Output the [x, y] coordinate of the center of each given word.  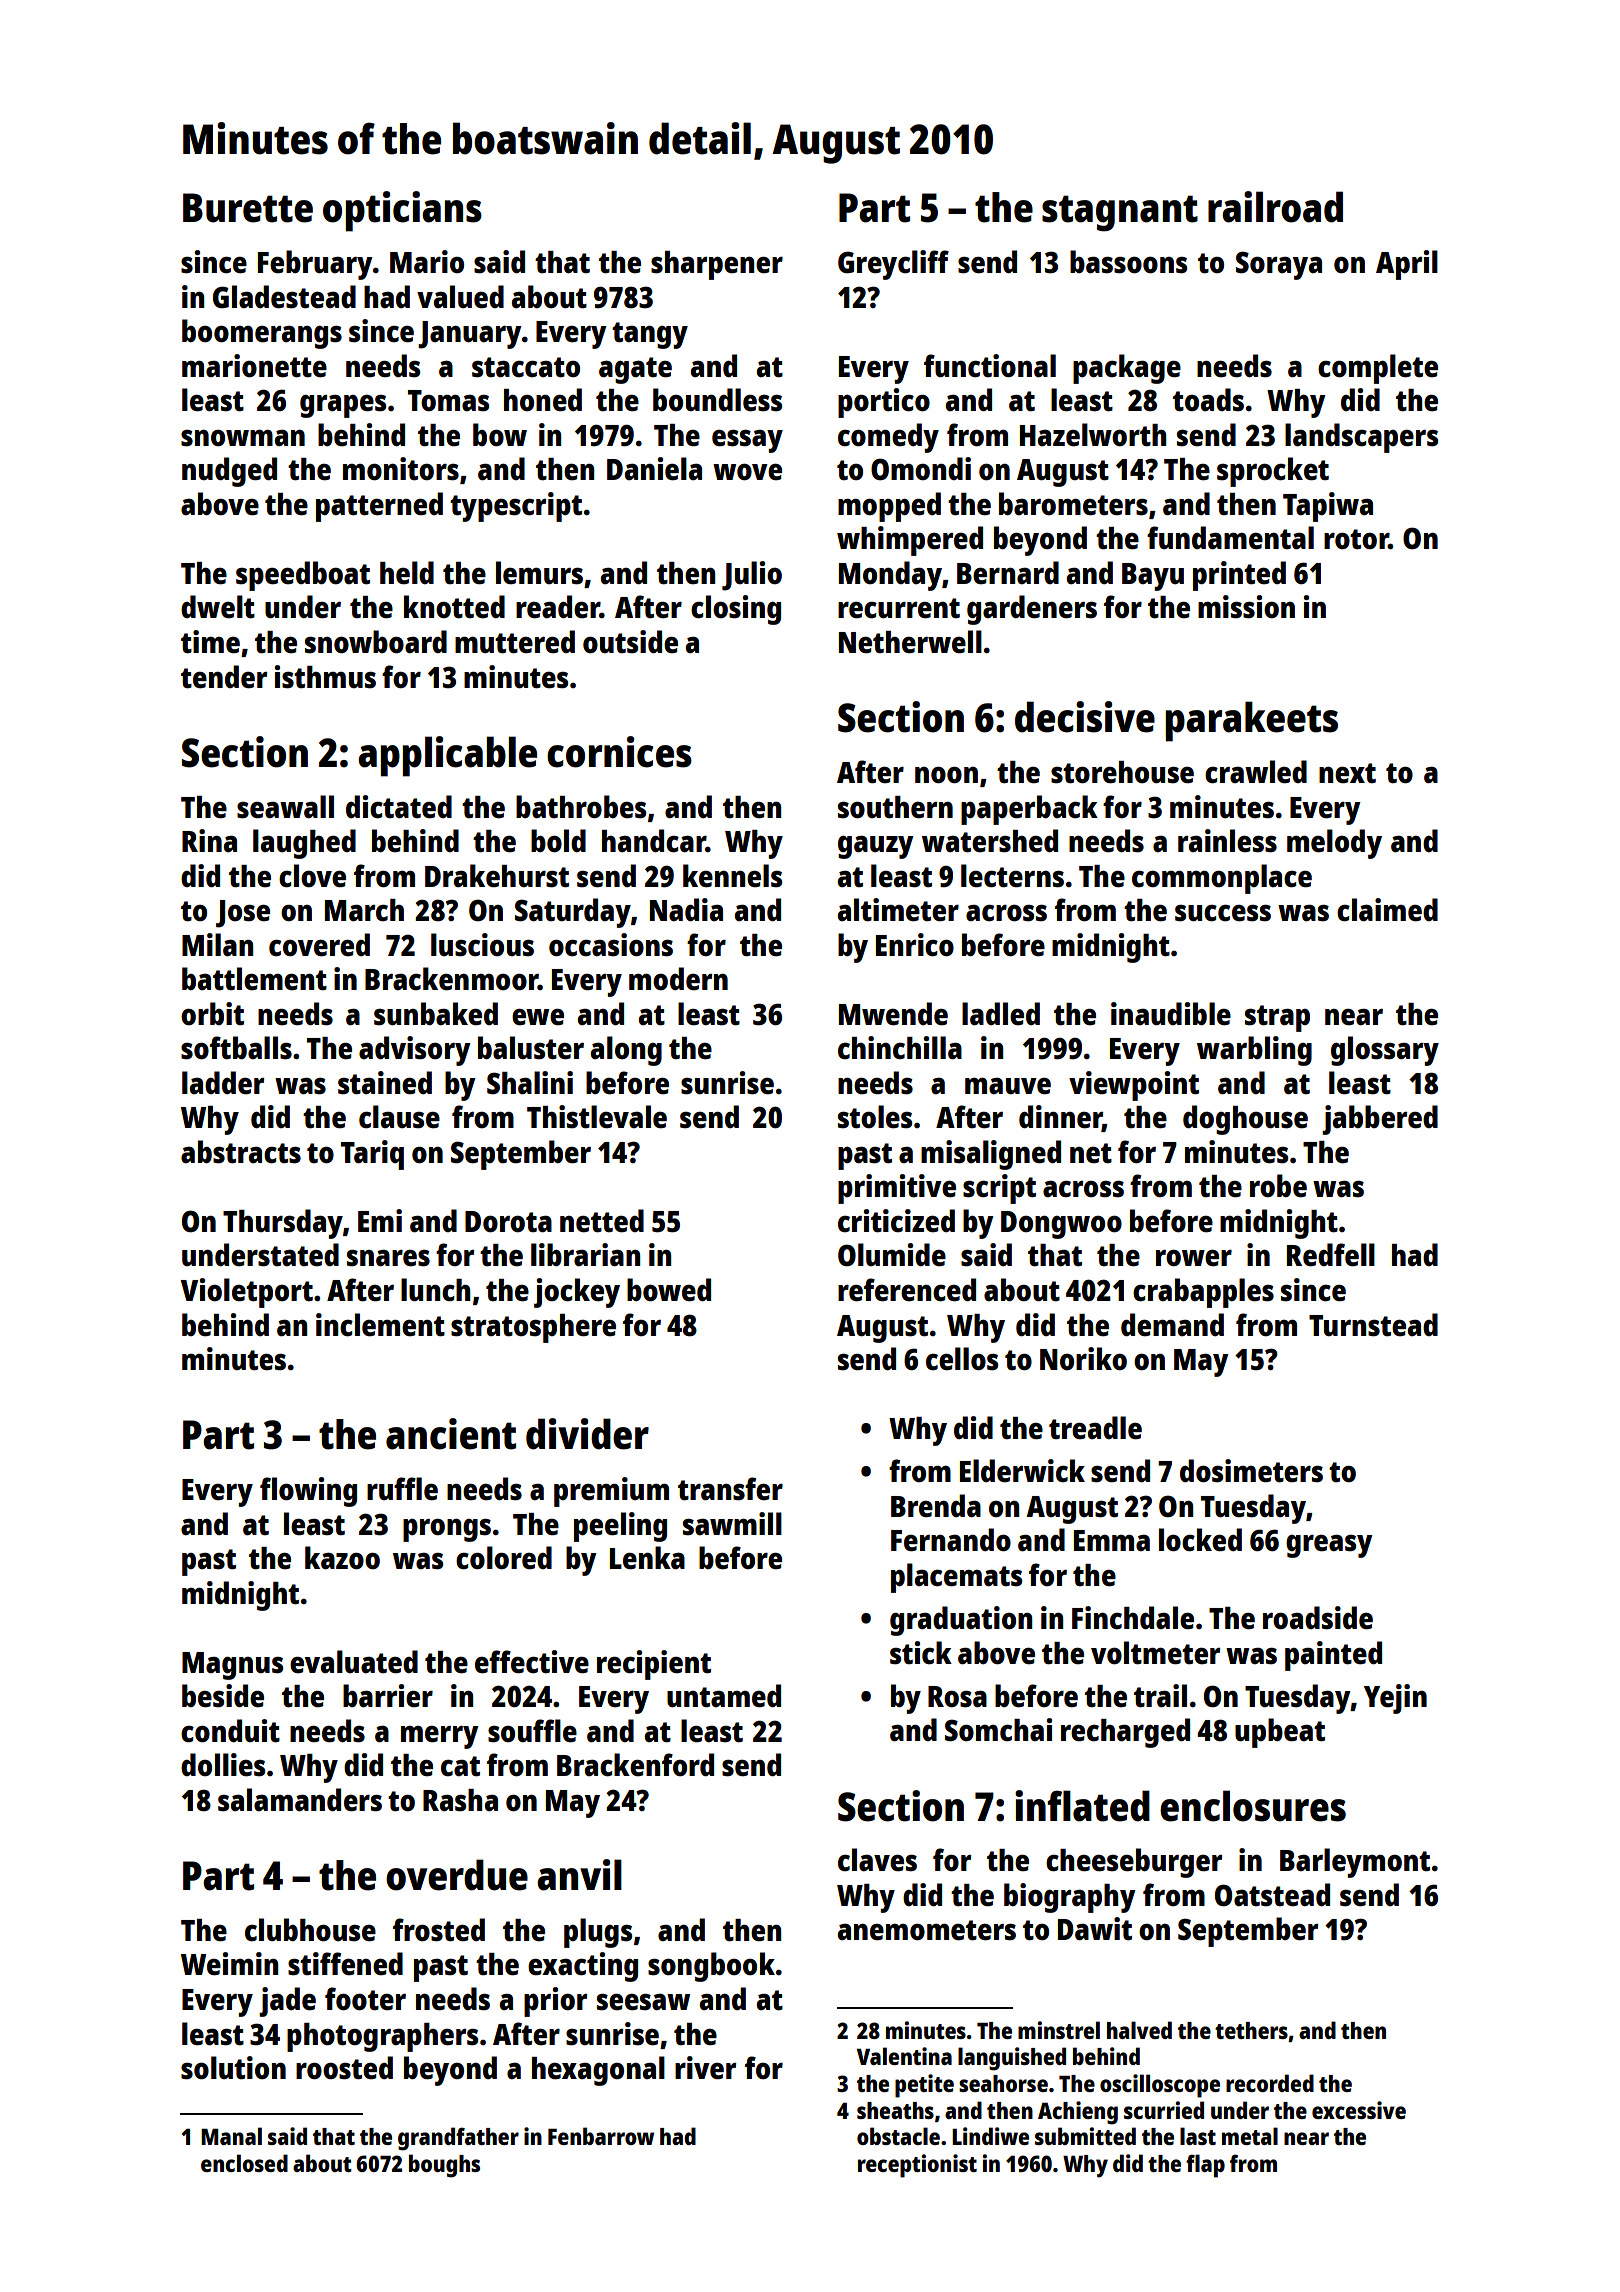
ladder [223, 1083]
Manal [231, 2136]
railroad [1275, 207]
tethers [1251, 2030]
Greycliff [893, 265]
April [1407, 265]
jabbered [1380, 1120]
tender [224, 677]
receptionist [917, 2166]
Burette [248, 208]
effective [532, 1661]
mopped [889, 507]
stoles [875, 1117]
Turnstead [1373, 1325]
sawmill [732, 1523]
